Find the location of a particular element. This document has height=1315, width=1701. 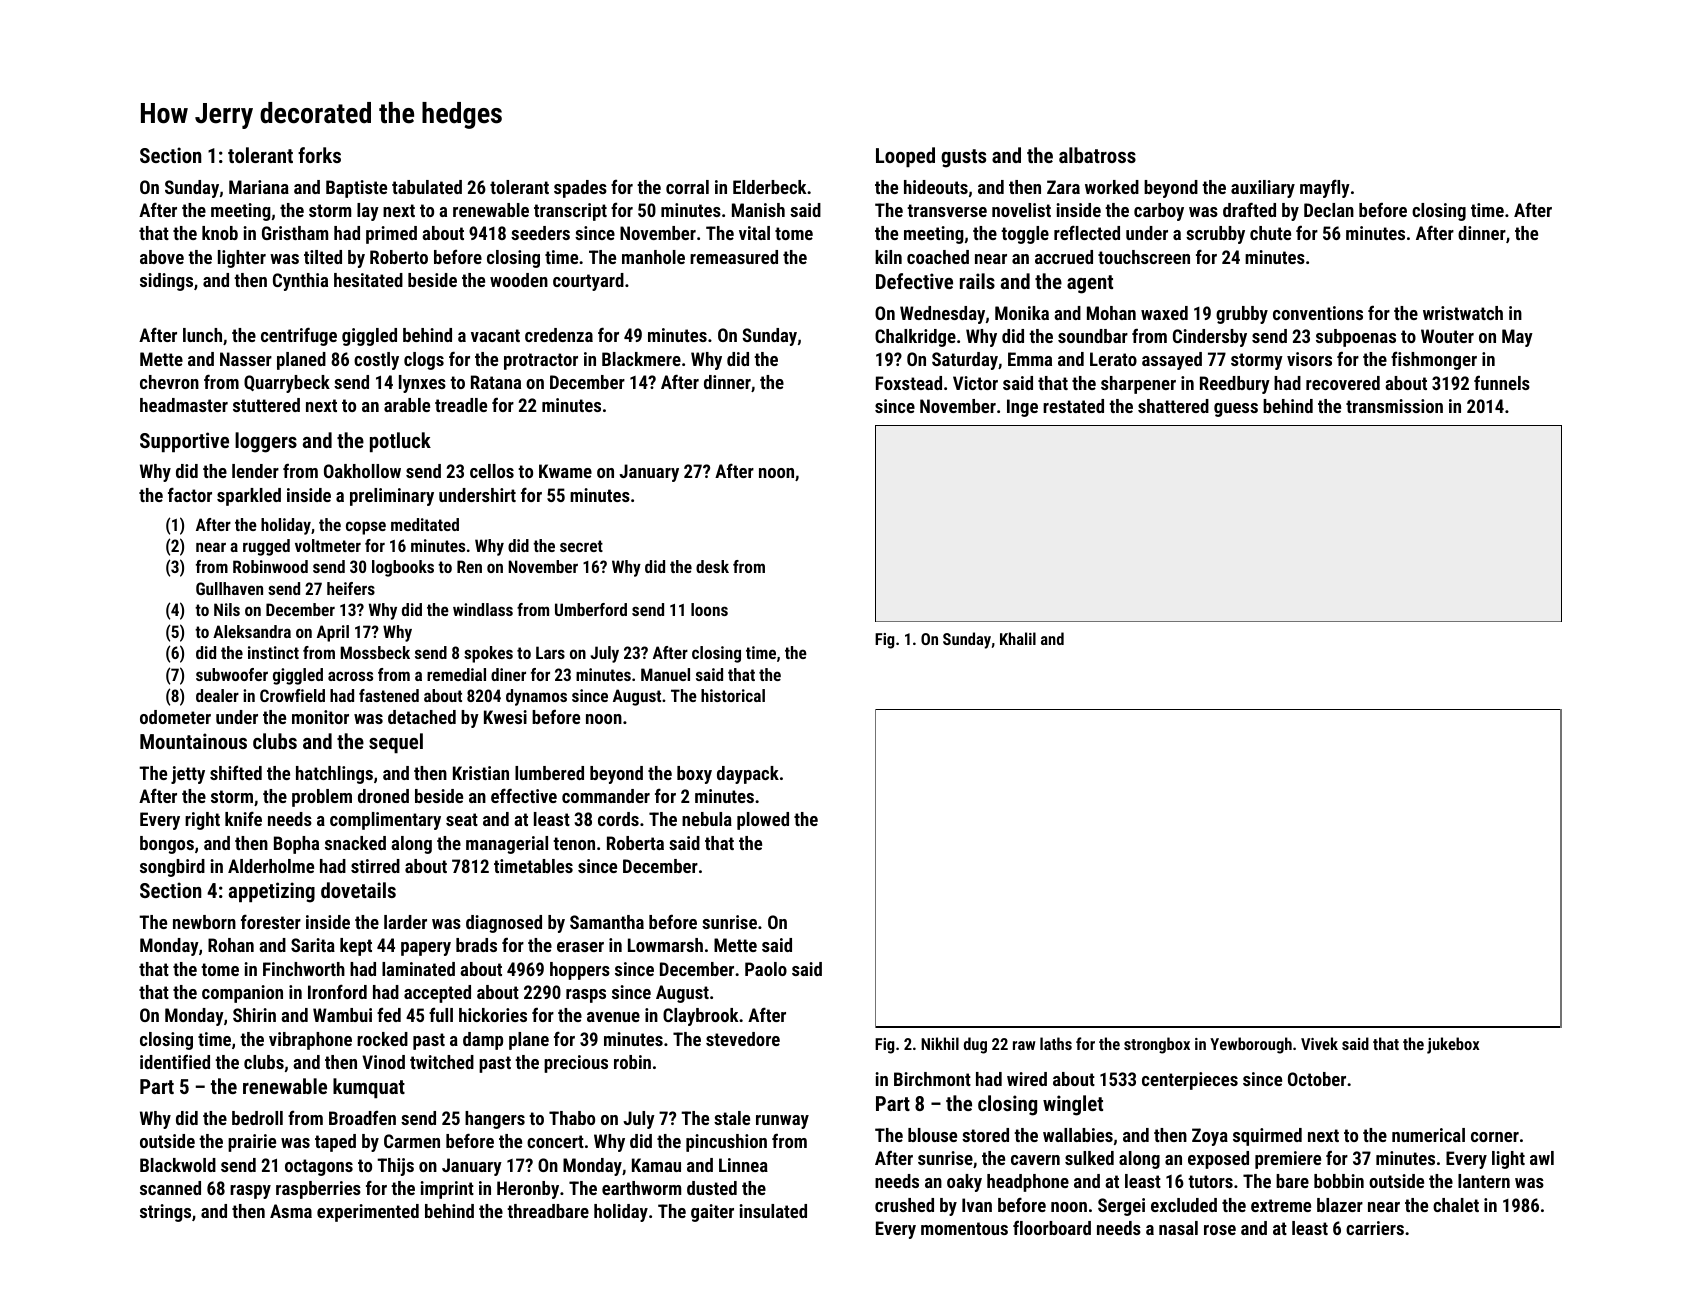

gaiter is located at coordinates (712, 1213).
